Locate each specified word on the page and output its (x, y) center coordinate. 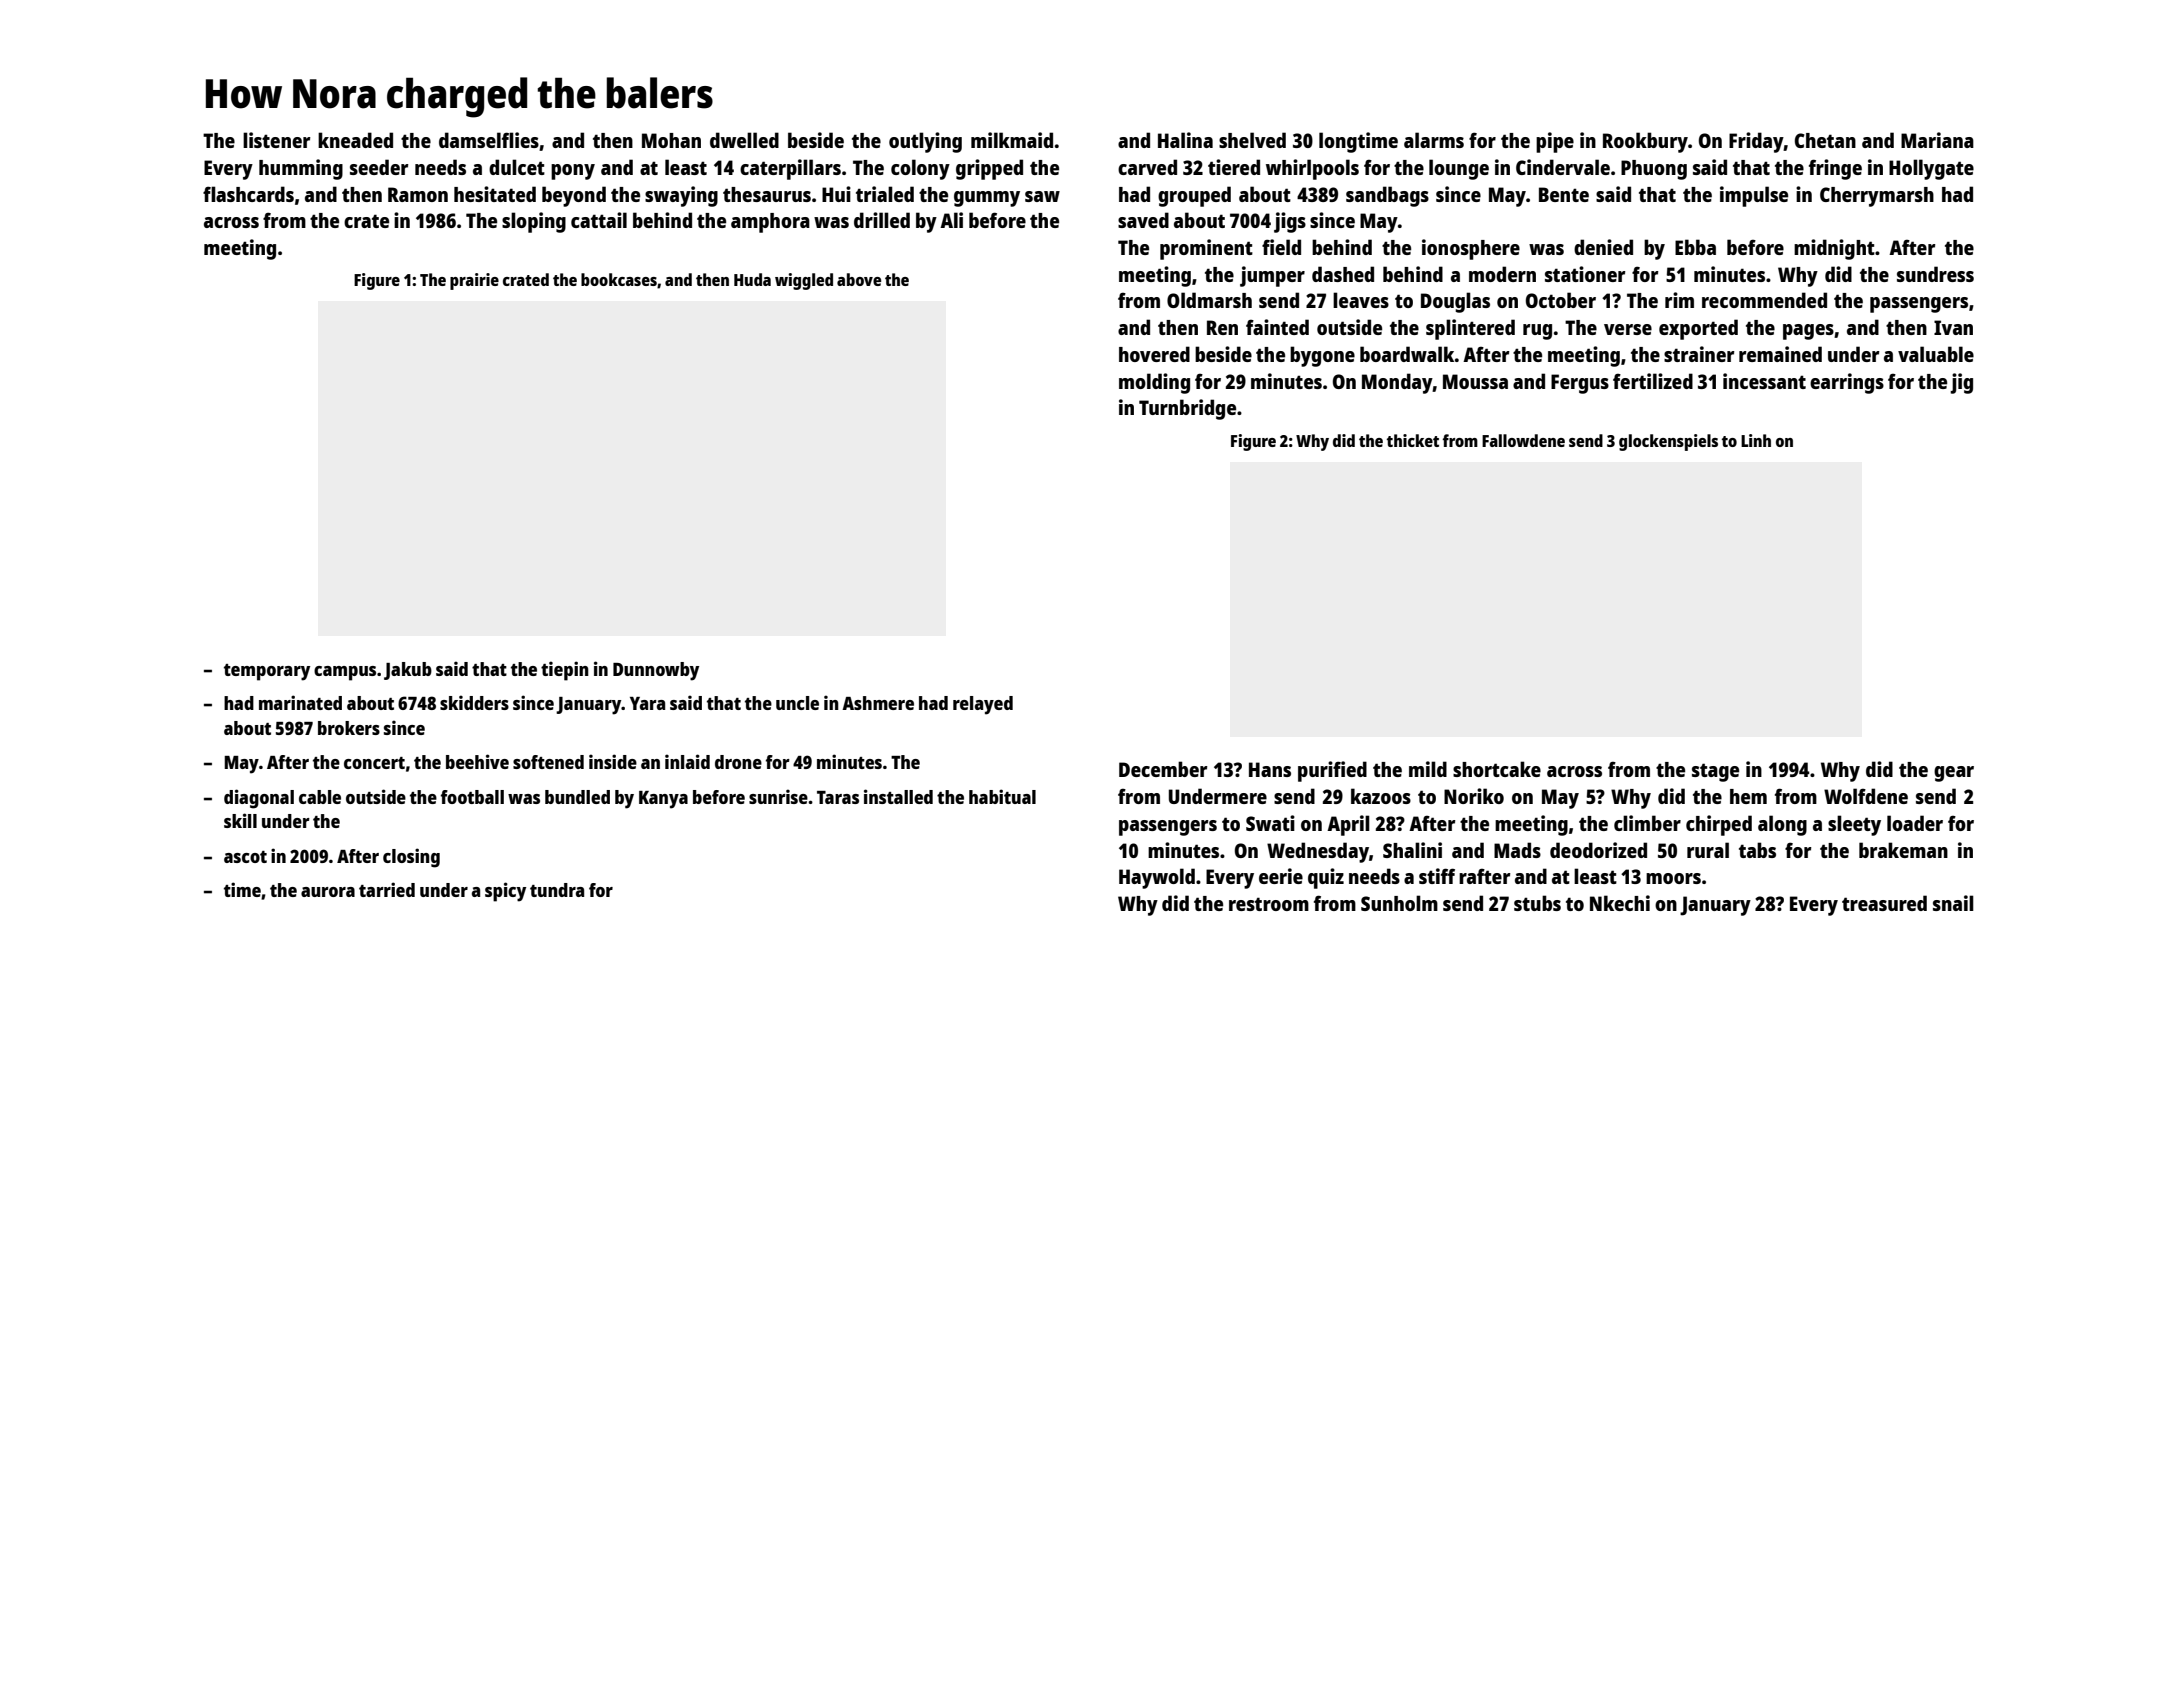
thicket (1413, 440)
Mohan (671, 140)
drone (738, 762)
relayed (983, 705)
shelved (1252, 140)
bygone (1322, 356)
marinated (300, 702)
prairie (474, 281)
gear (1954, 774)
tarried (387, 889)
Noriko (1474, 796)
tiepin (565, 671)
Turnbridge (1187, 409)
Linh (1756, 440)
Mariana (1937, 140)
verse (1628, 329)
